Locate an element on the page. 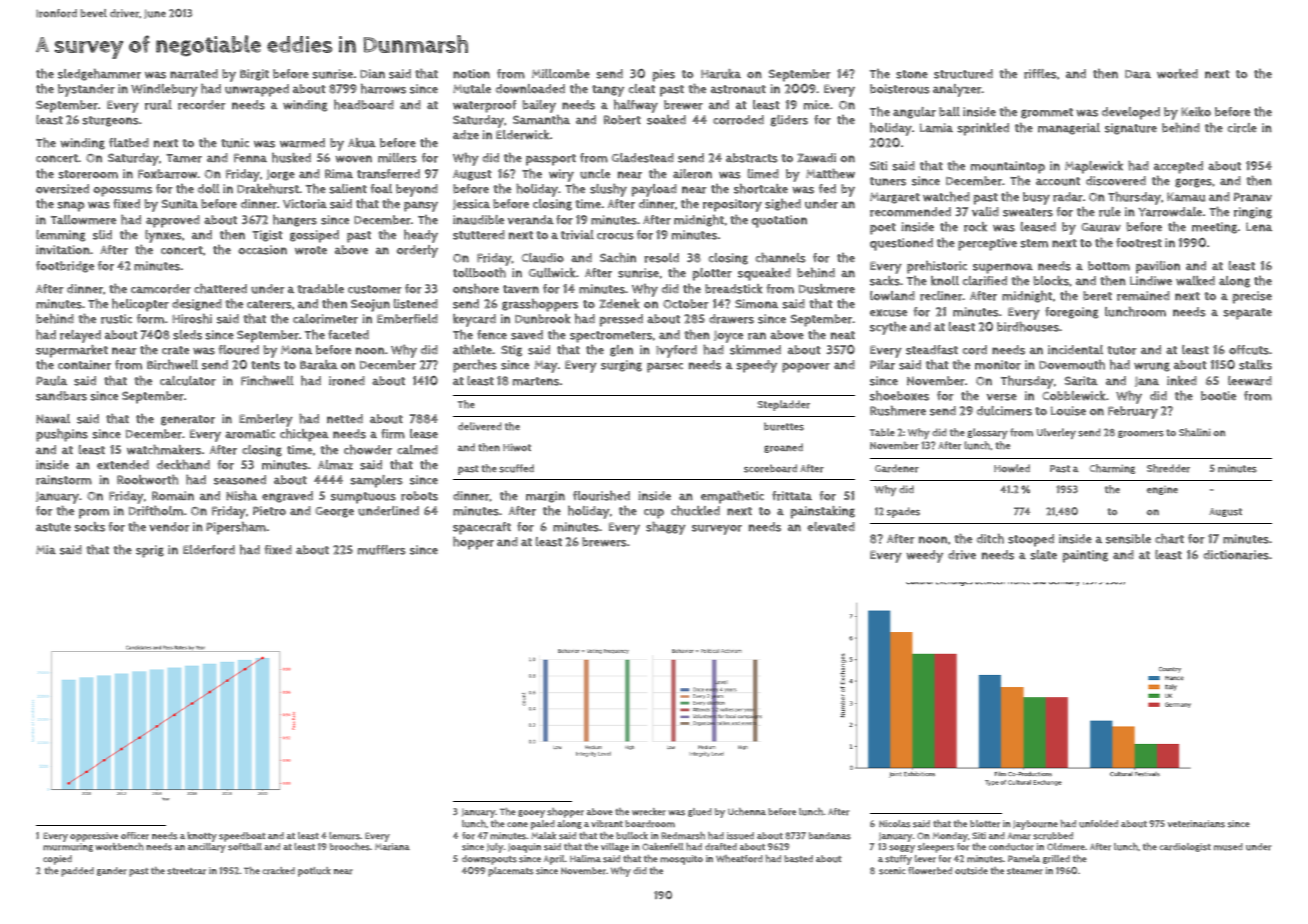  Birchwell is located at coordinates (172, 364).
